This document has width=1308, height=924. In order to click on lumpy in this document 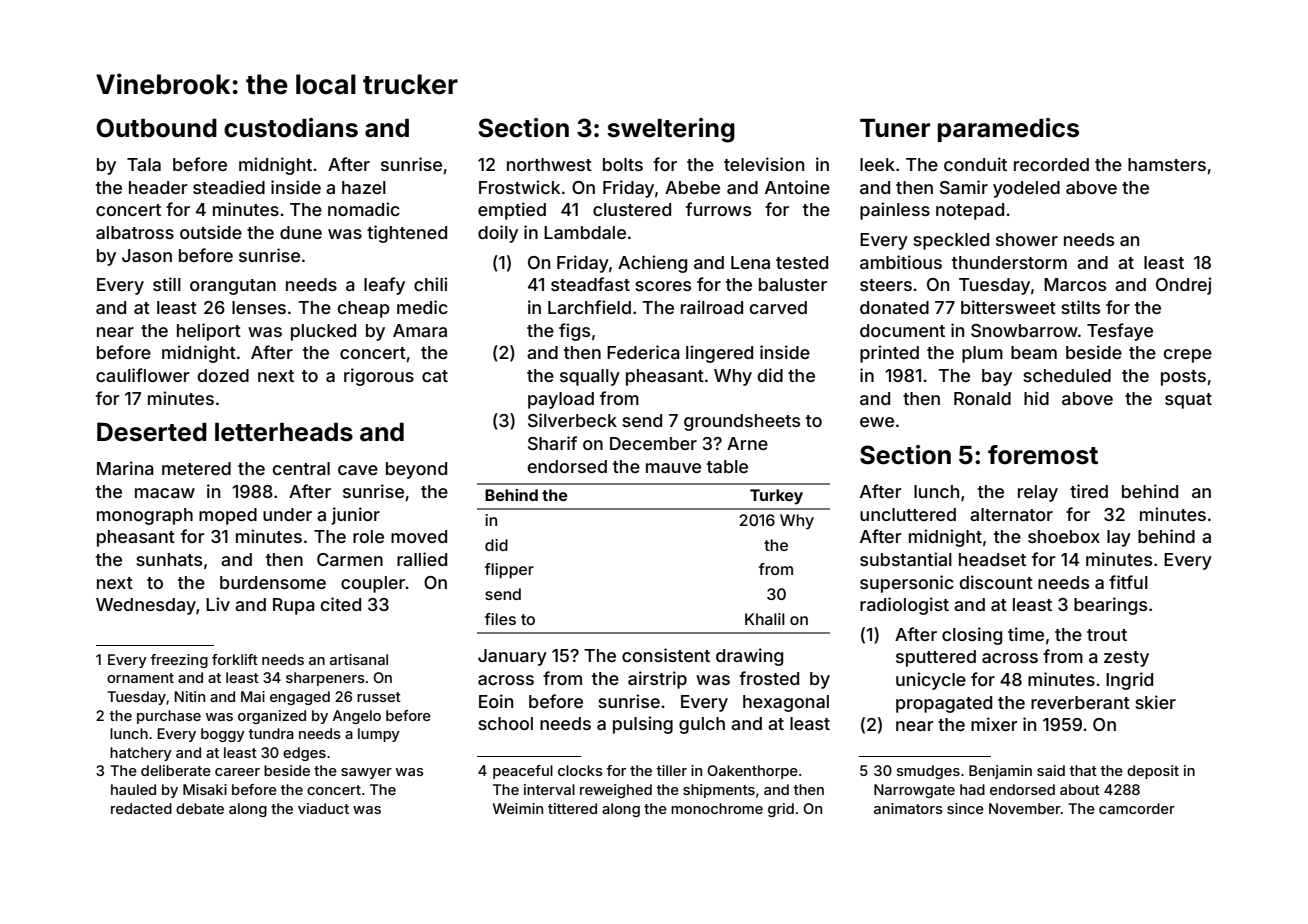, I will do `click(379, 735)`.
